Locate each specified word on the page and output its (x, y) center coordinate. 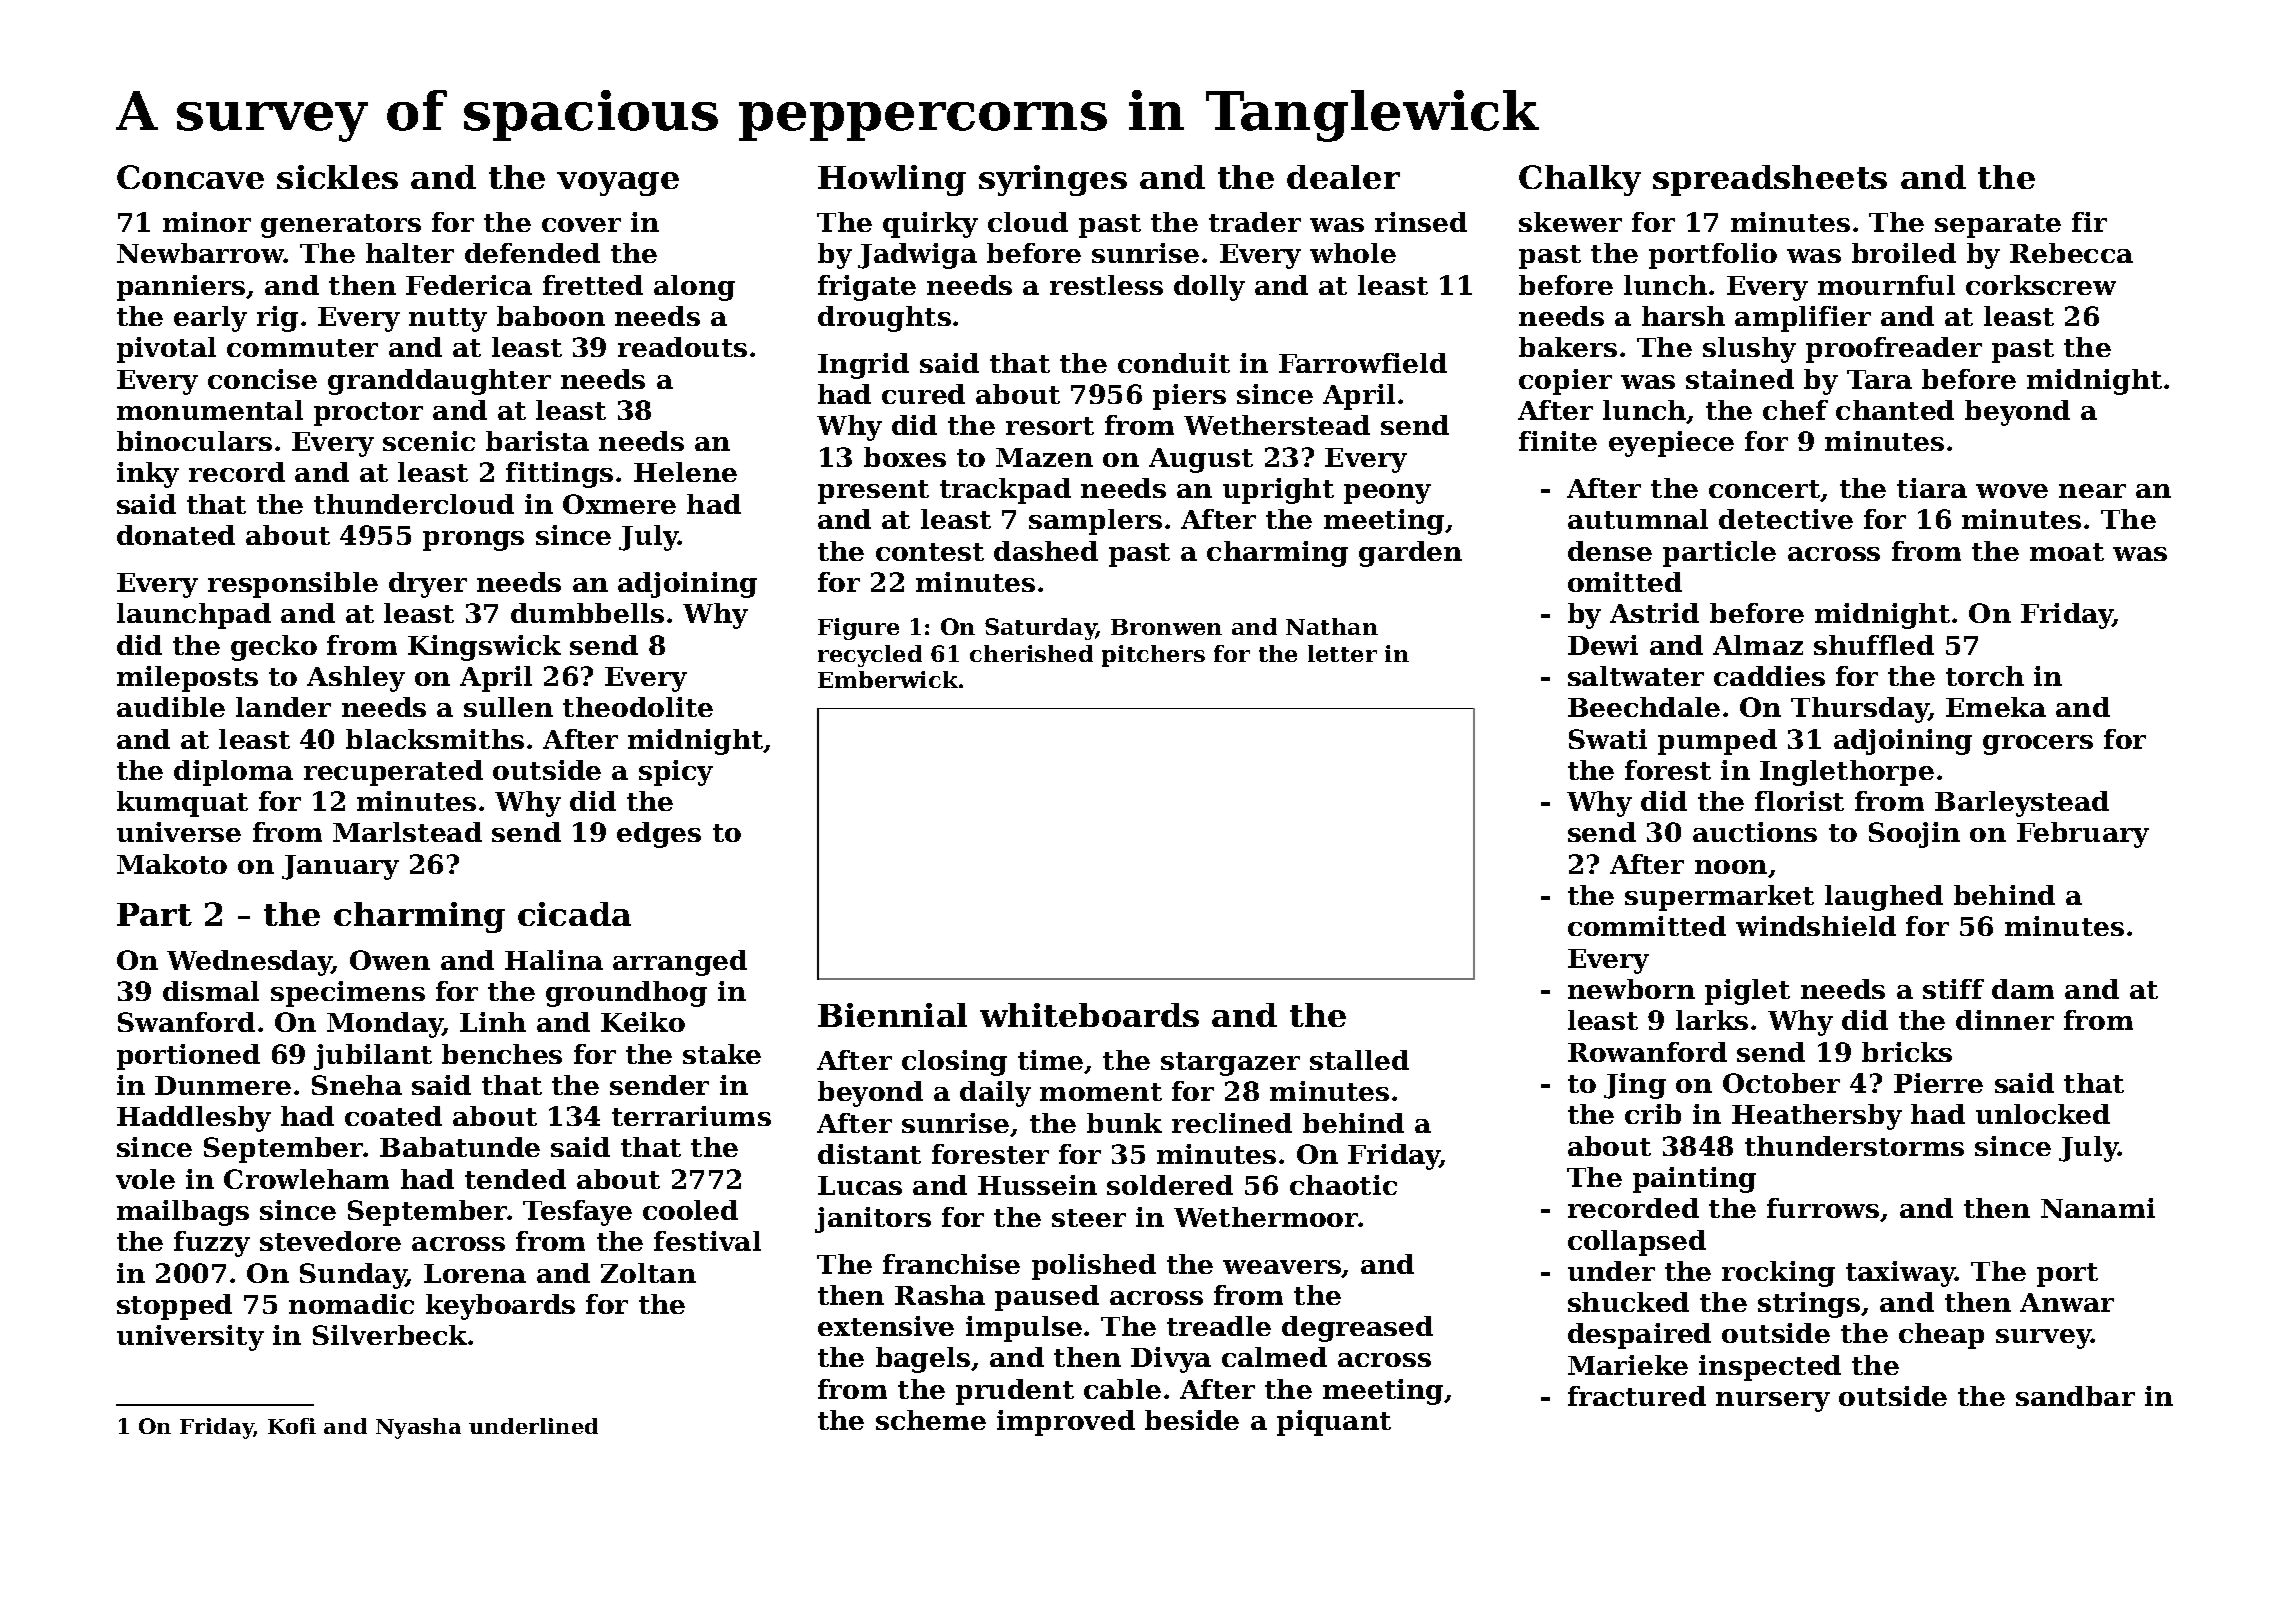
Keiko (643, 1022)
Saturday (1040, 629)
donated (176, 535)
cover (581, 225)
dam (2023, 989)
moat (2067, 552)
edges (659, 835)
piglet (1747, 992)
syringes (1053, 180)
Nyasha (418, 1428)
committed (1647, 926)
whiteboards (1089, 1015)
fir (2089, 222)
